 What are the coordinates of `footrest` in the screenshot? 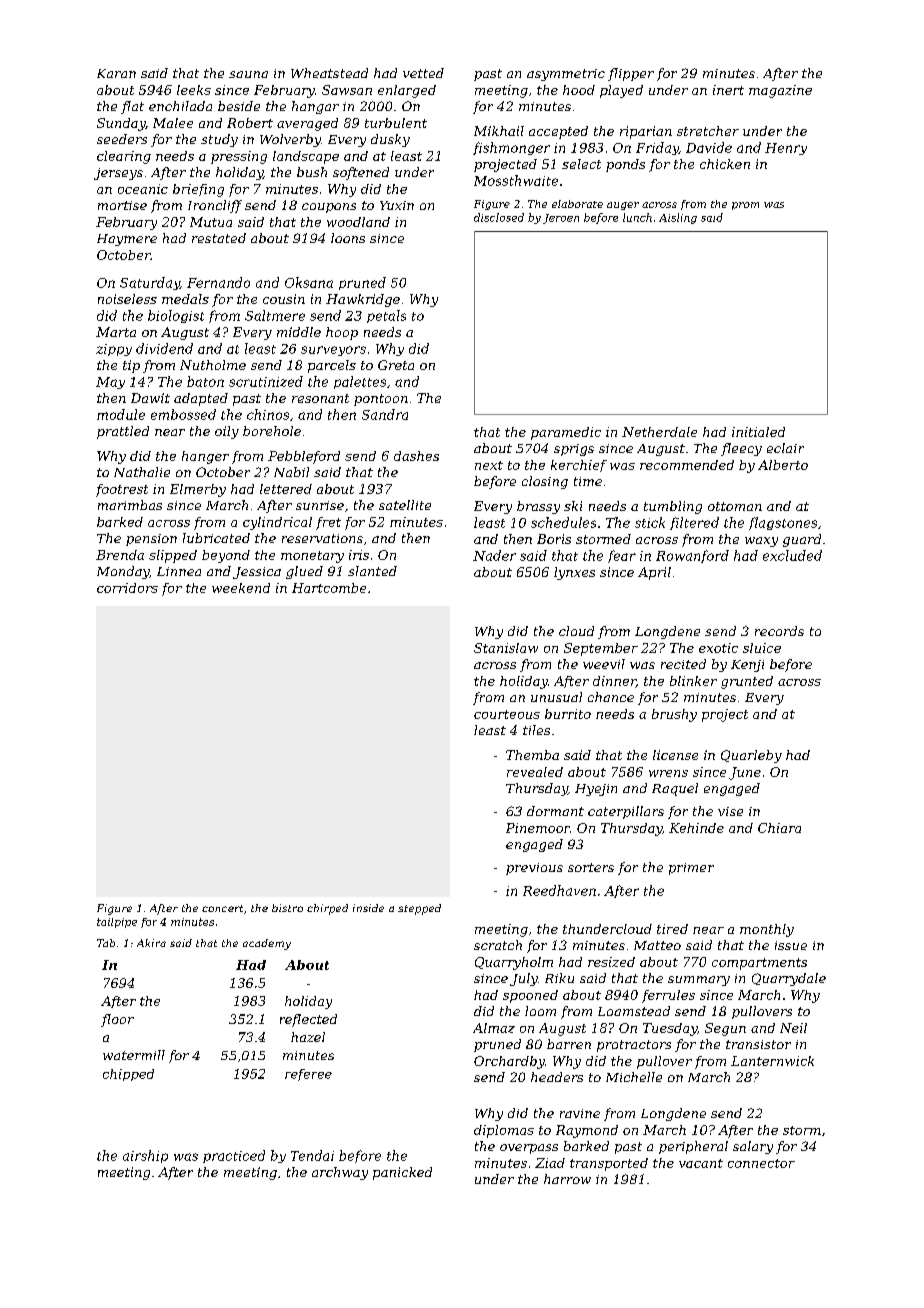 It's located at (122, 490).
